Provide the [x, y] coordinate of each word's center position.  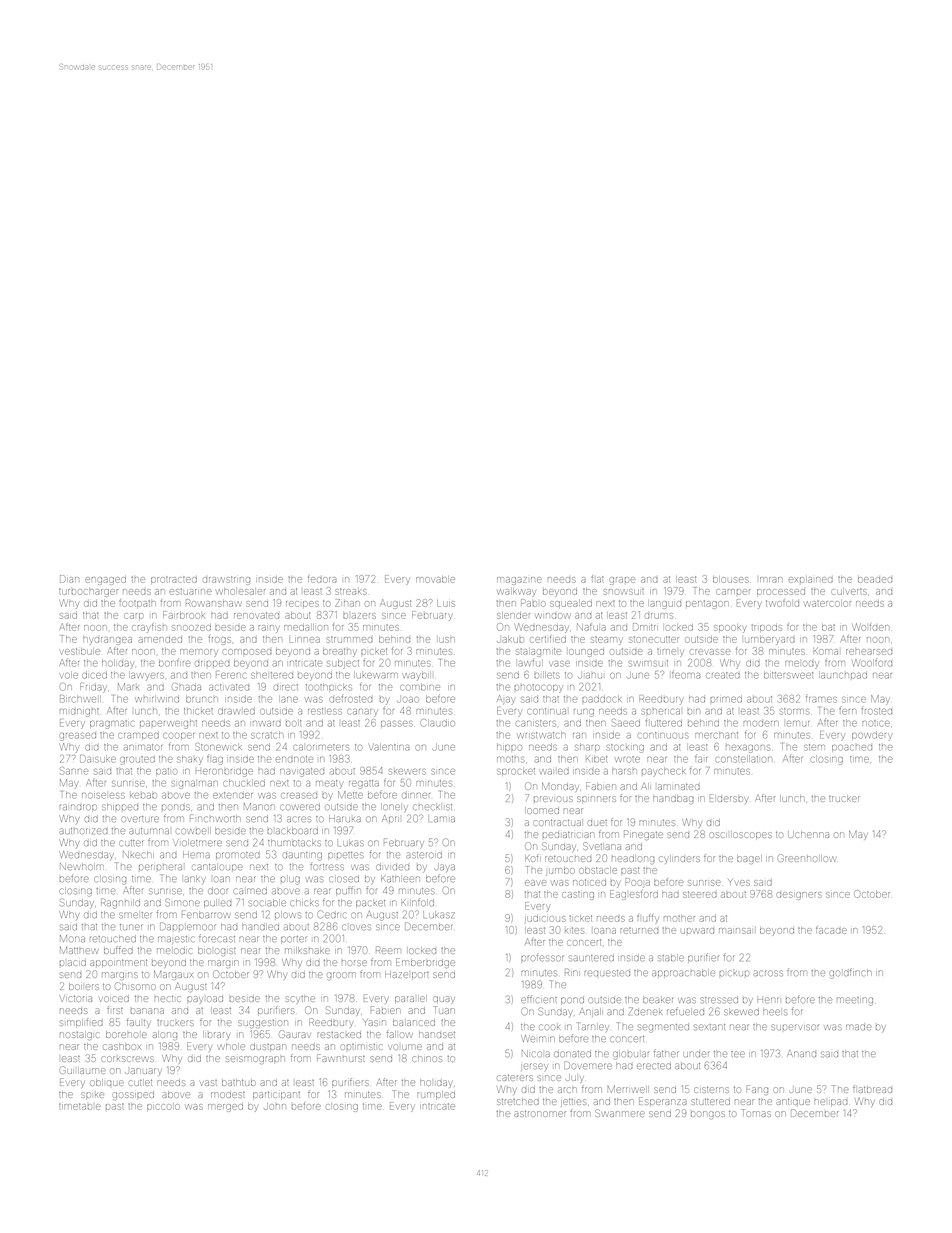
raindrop [78, 808]
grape [622, 581]
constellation [744, 759]
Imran [771, 580]
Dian [69, 579]
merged [225, 1108]
